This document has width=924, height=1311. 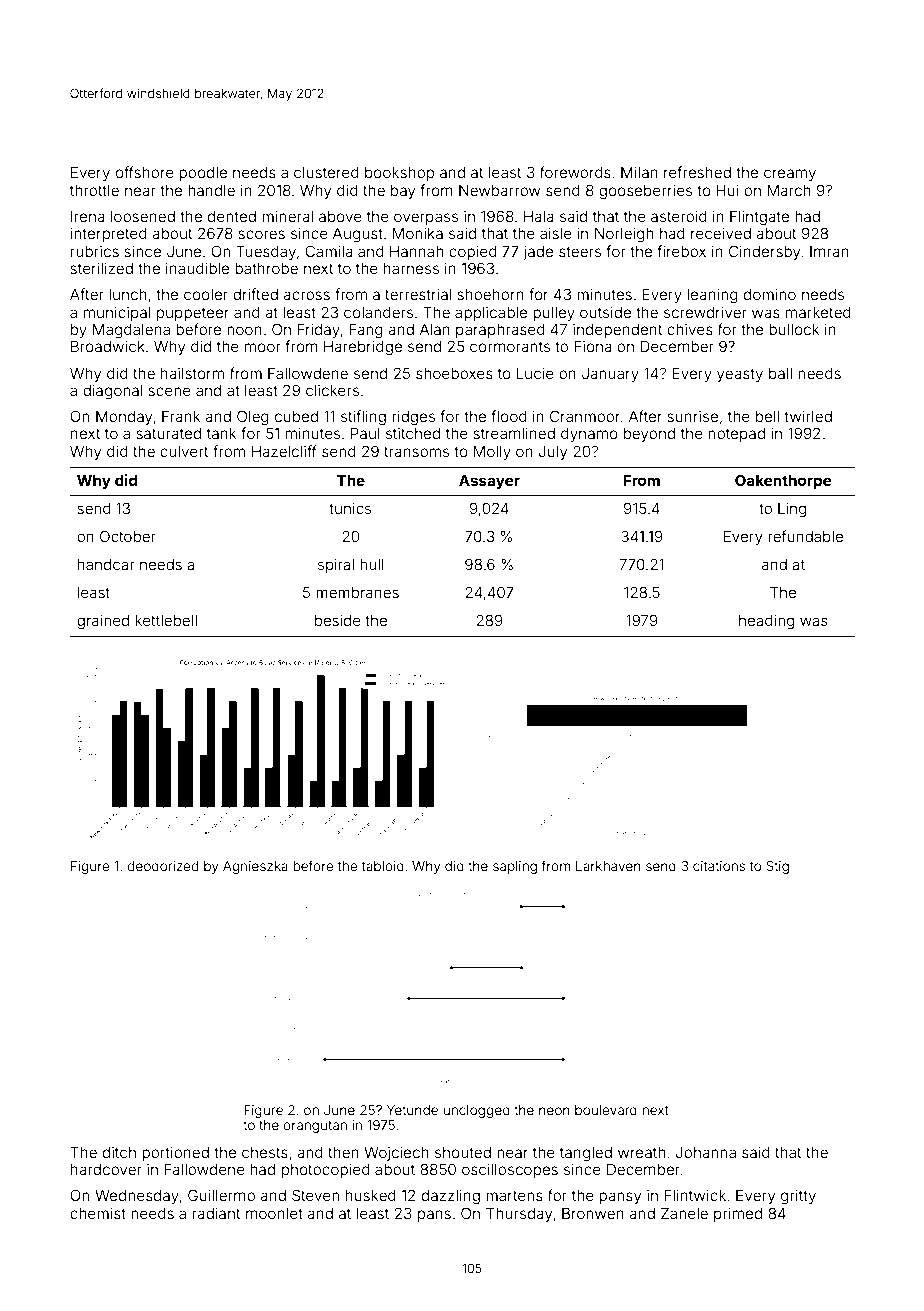 I want to click on citations, so click(x=719, y=866).
